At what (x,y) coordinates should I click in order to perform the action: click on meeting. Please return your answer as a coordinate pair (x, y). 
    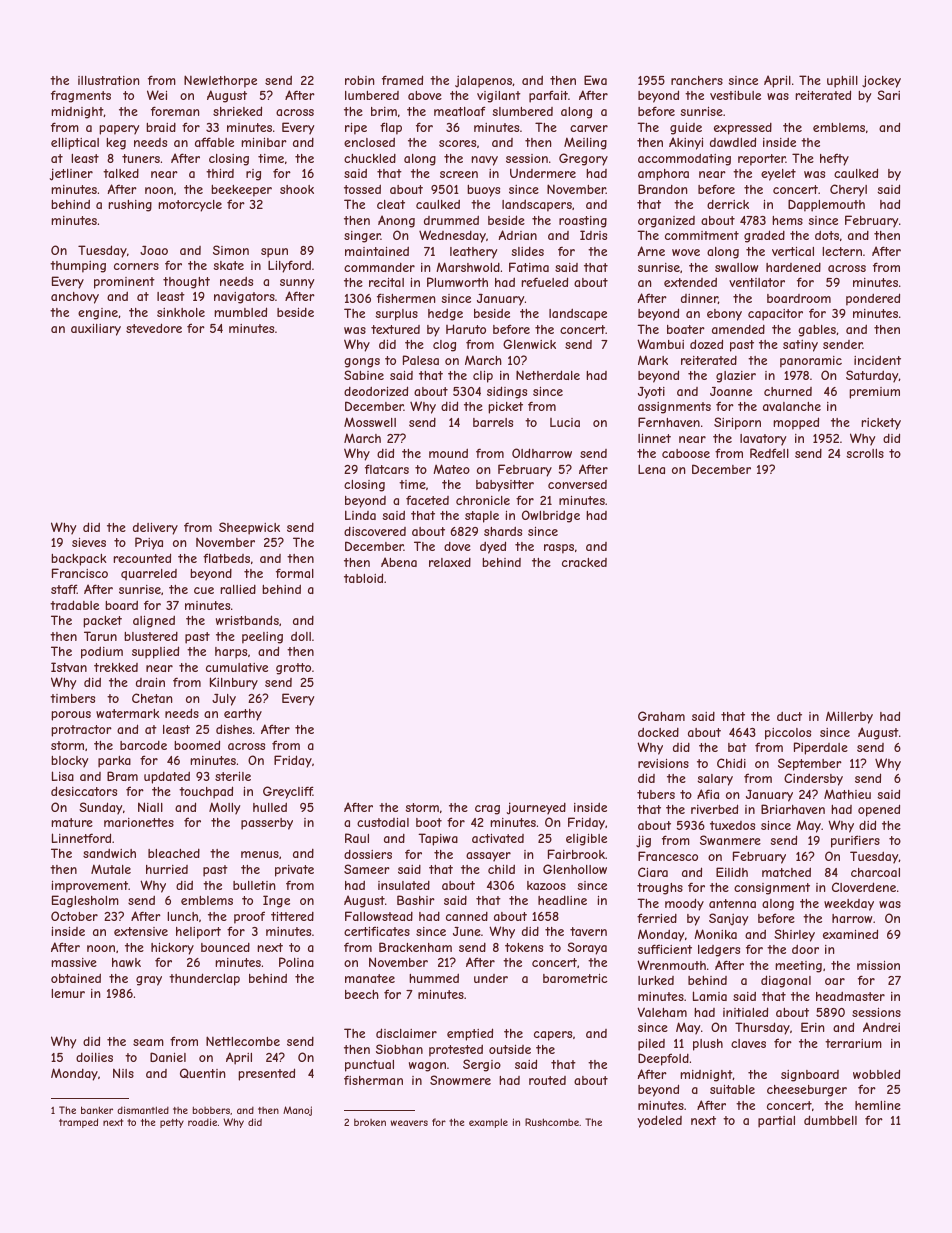
    Looking at the image, I should click on (798, 967).
